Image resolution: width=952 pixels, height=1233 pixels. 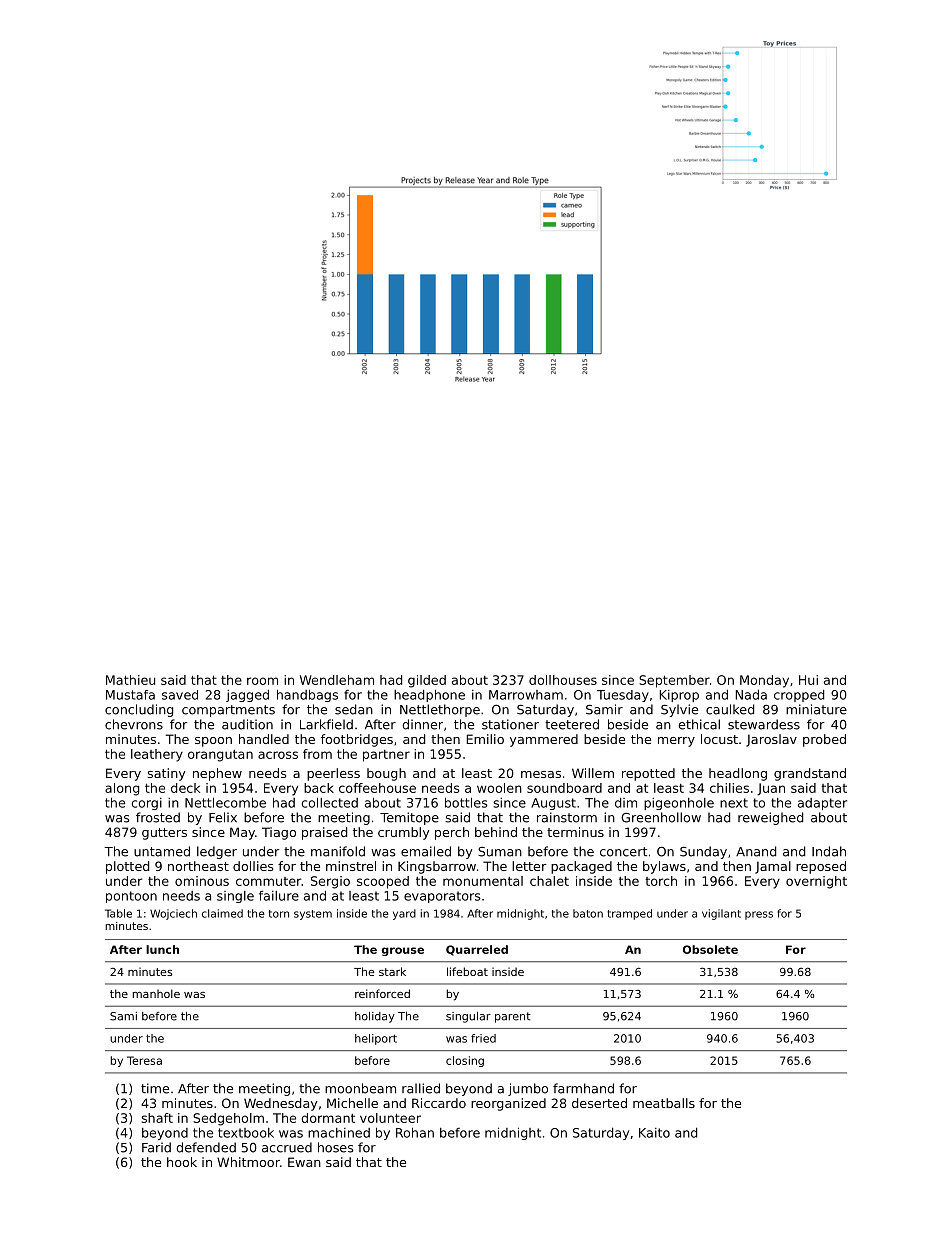 What do you see at coordinates (262, 681) in the screenshot?
I see `room` at bounding box center [262, 681].
